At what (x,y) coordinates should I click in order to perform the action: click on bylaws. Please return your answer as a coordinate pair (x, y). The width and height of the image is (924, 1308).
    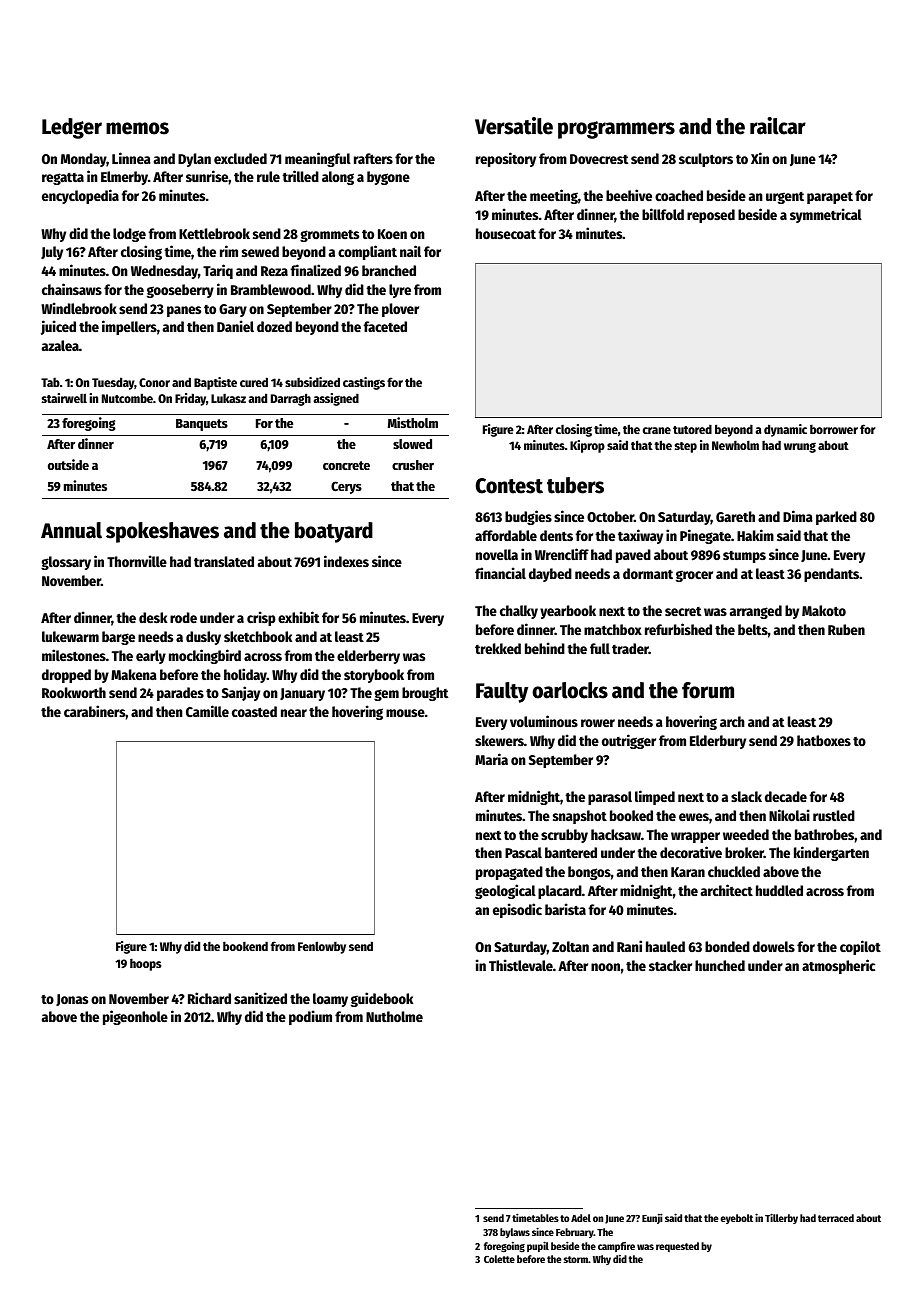
    Looking at the image, I should click on (515, 1233).
